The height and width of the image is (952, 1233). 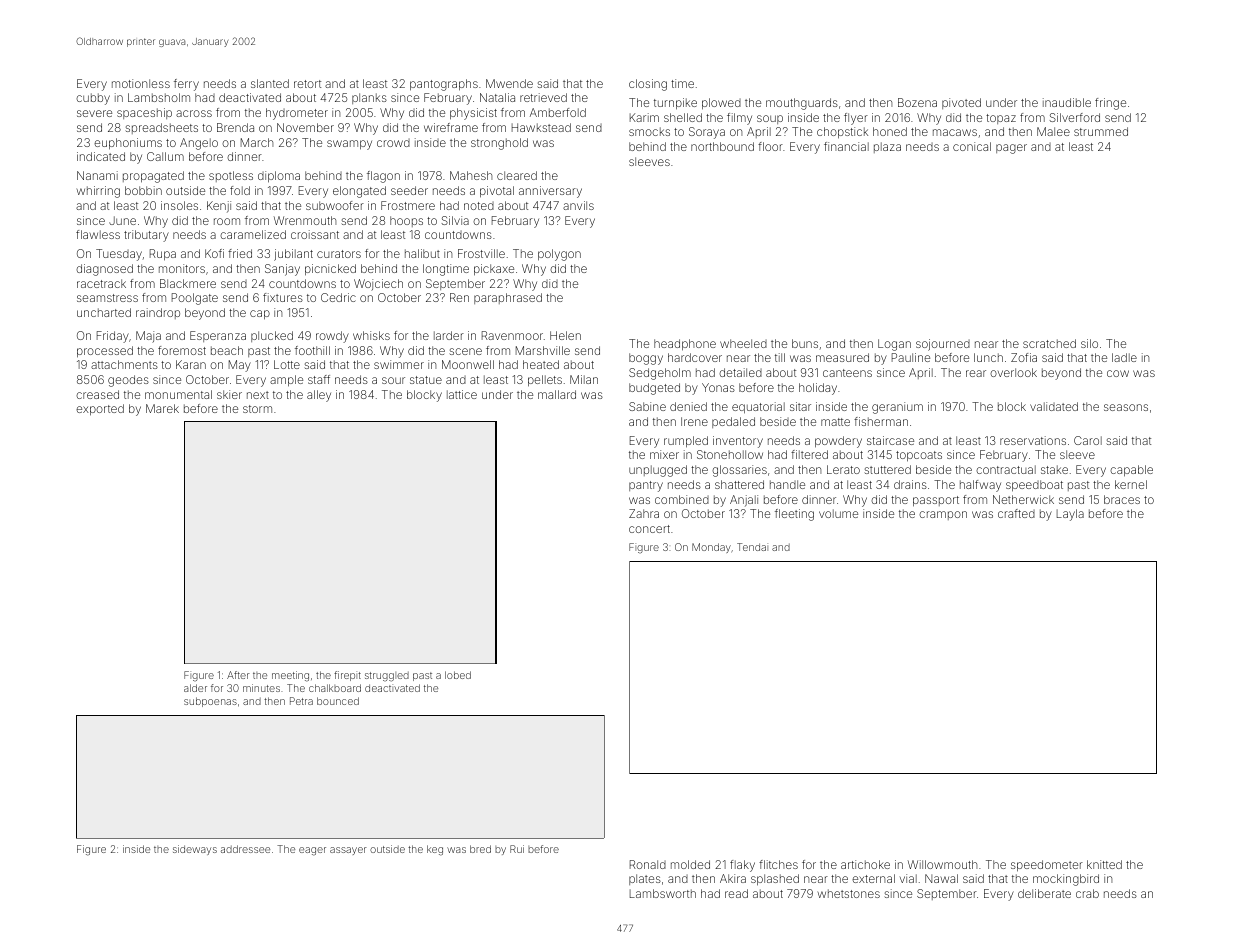 What do you see at coordinates (245, 849) in the image?
I see `addressee` at bounding box center [245, 849].
